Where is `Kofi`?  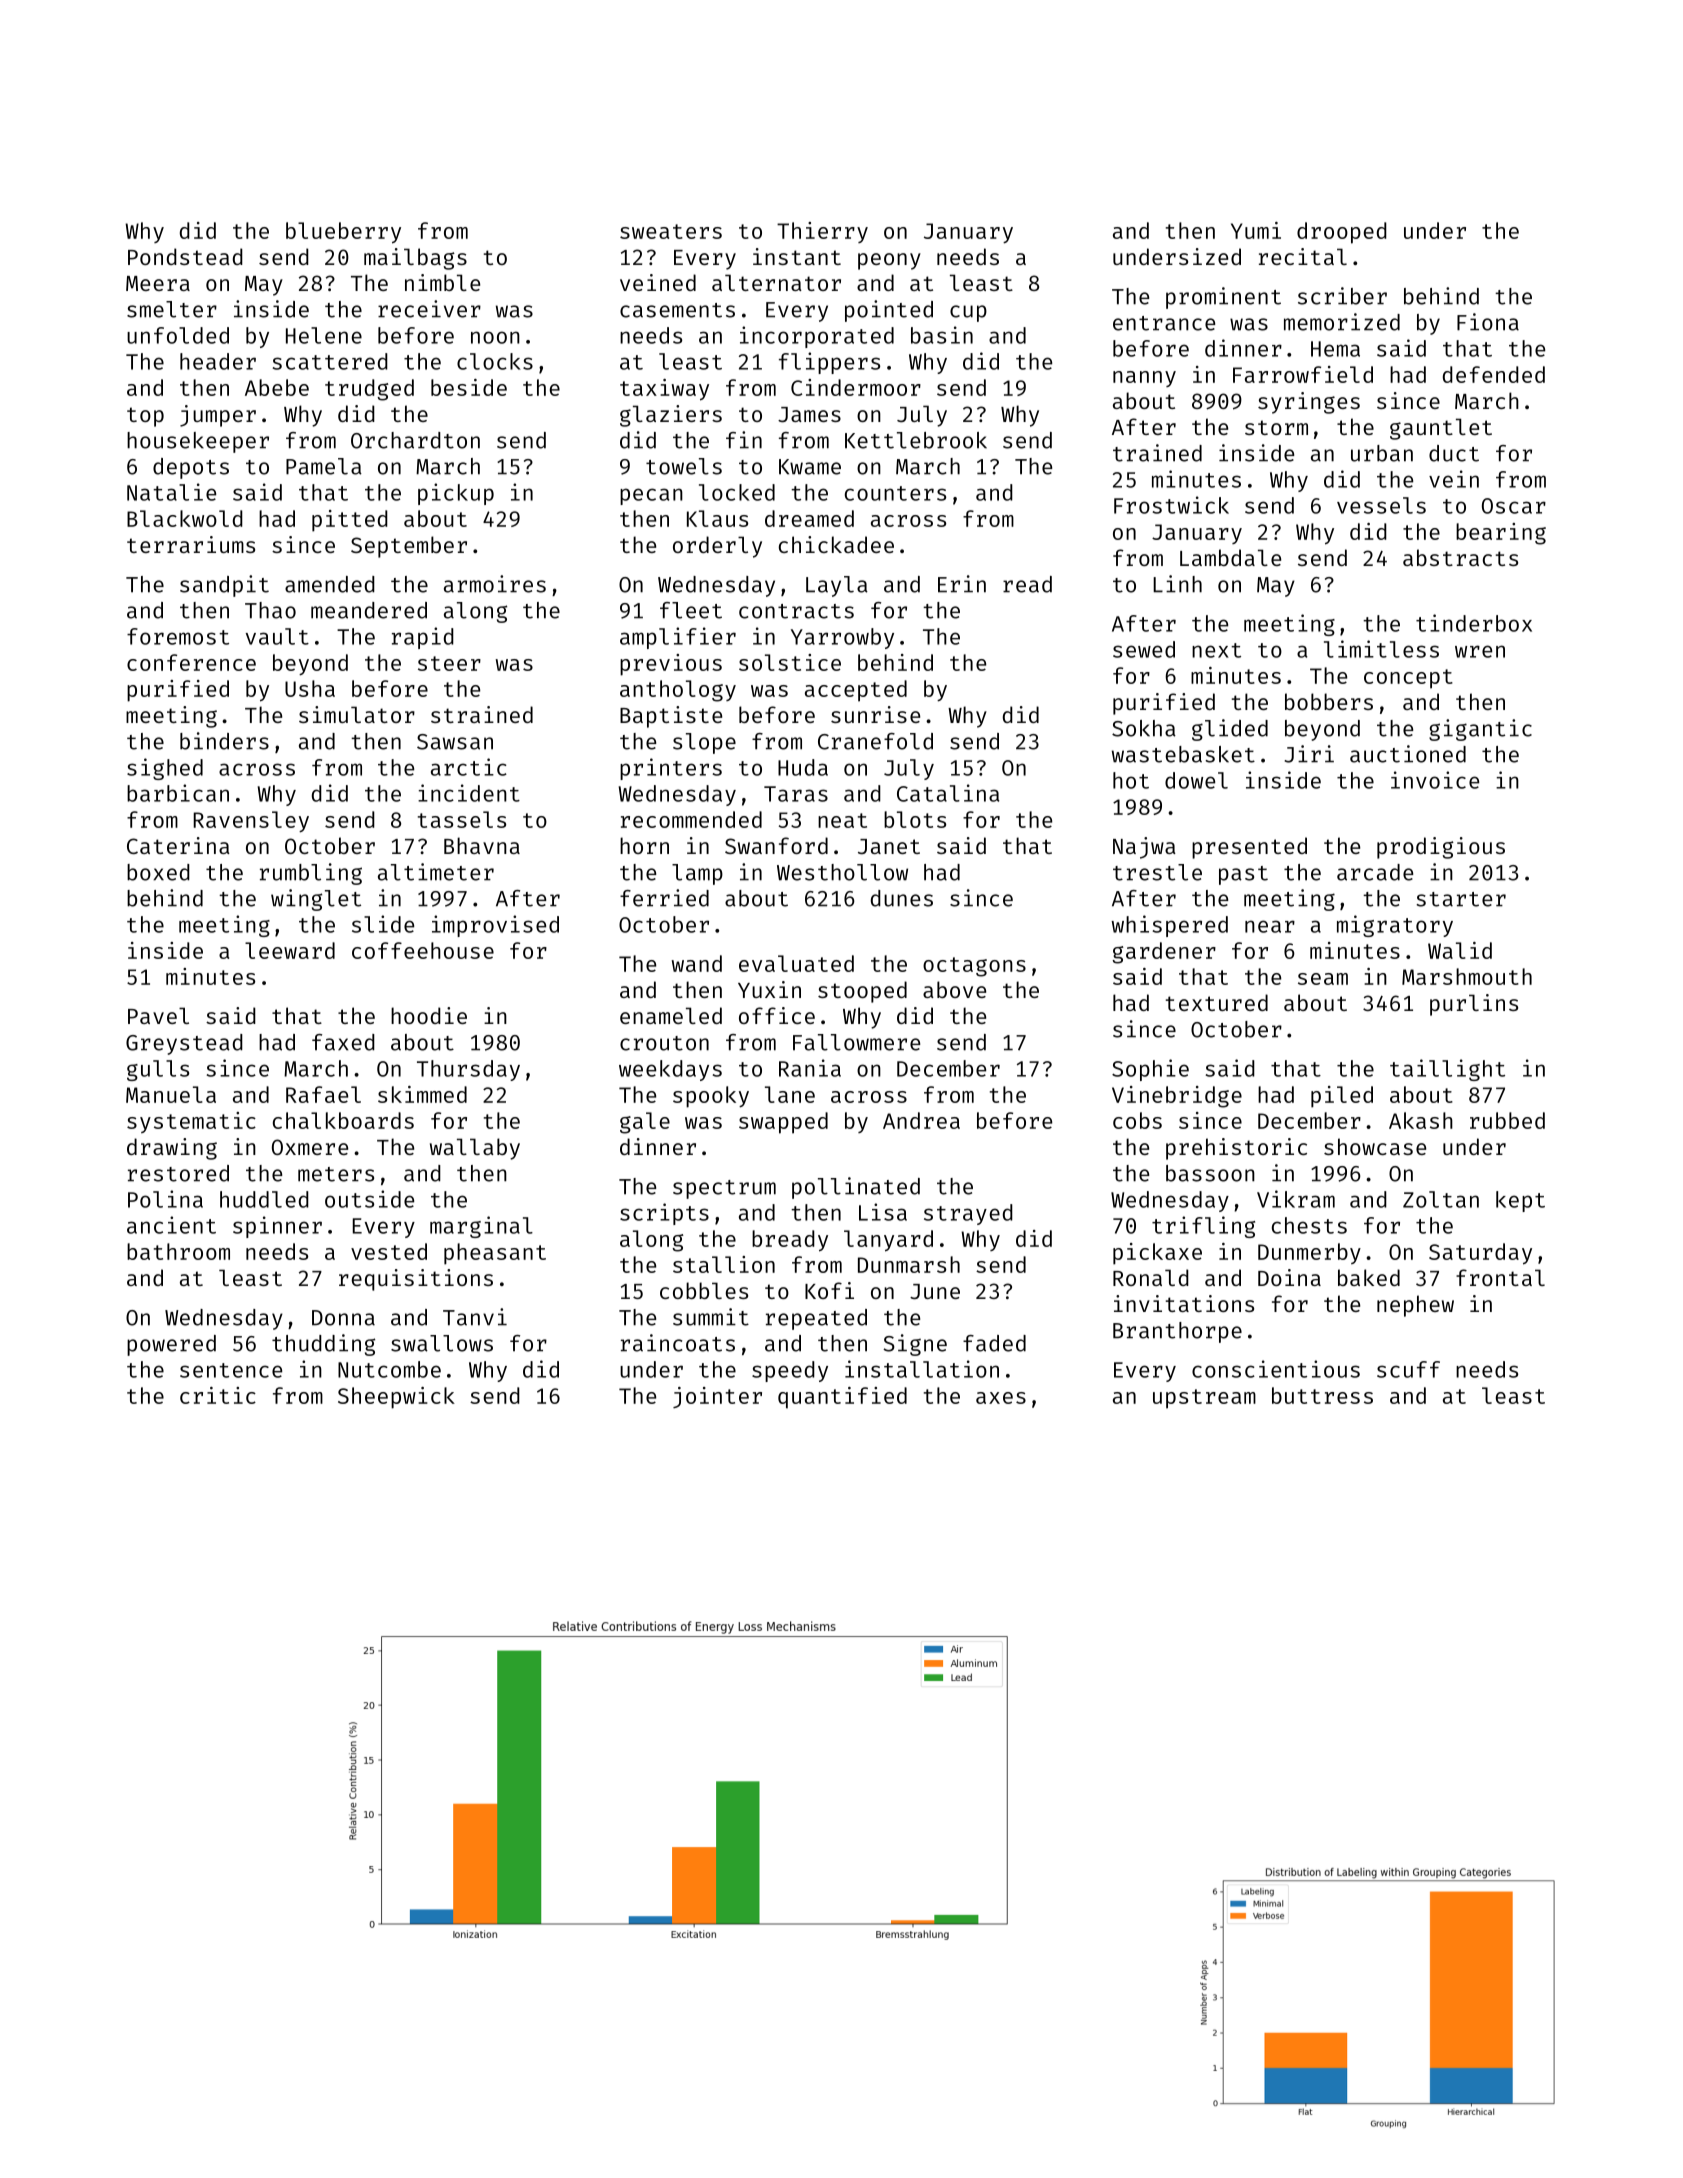
Kofi is located at coordinates (829, 1290).
